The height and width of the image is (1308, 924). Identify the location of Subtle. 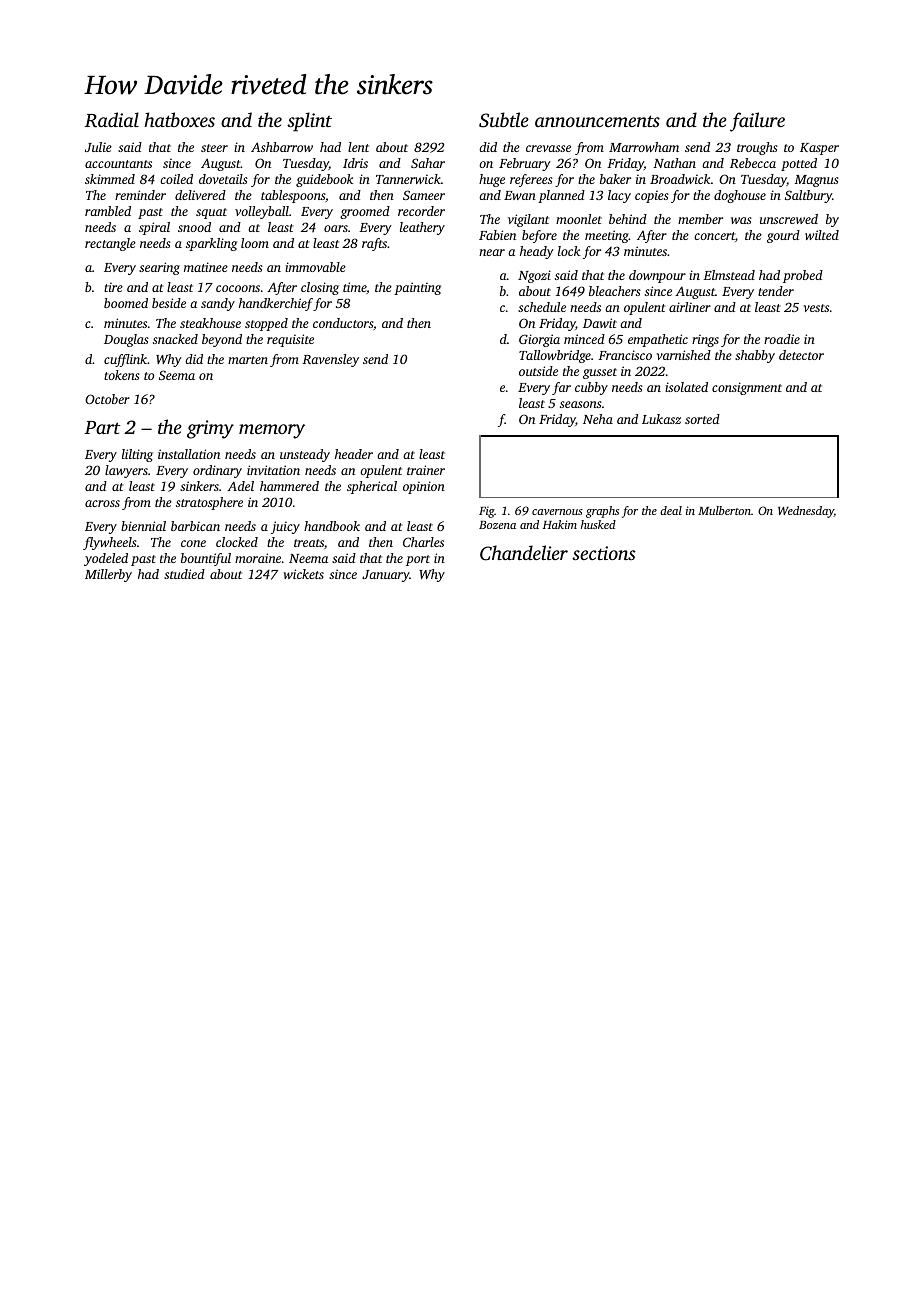
(504, 120).
